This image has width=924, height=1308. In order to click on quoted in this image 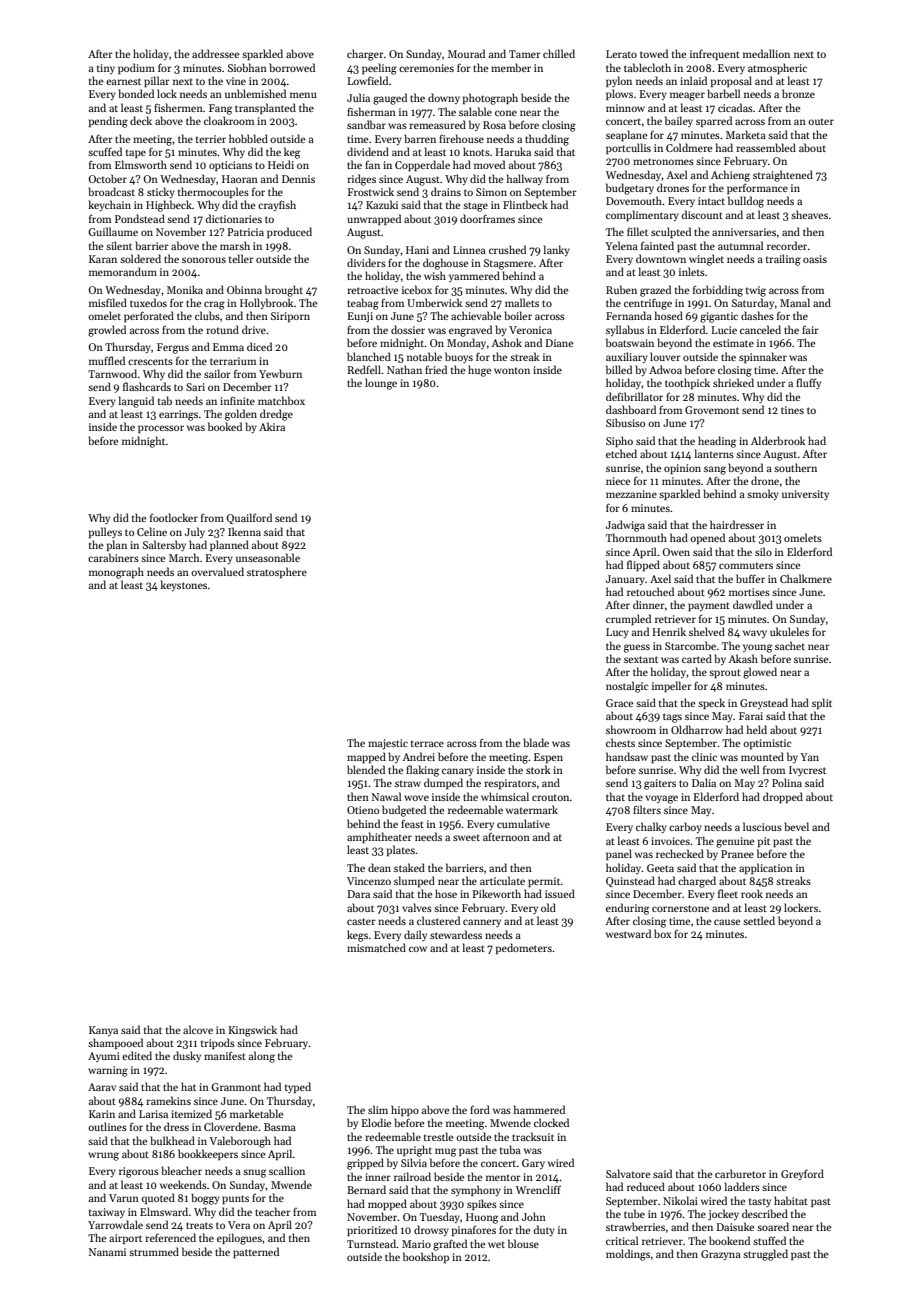, I will do `click(158, 1198)`.
